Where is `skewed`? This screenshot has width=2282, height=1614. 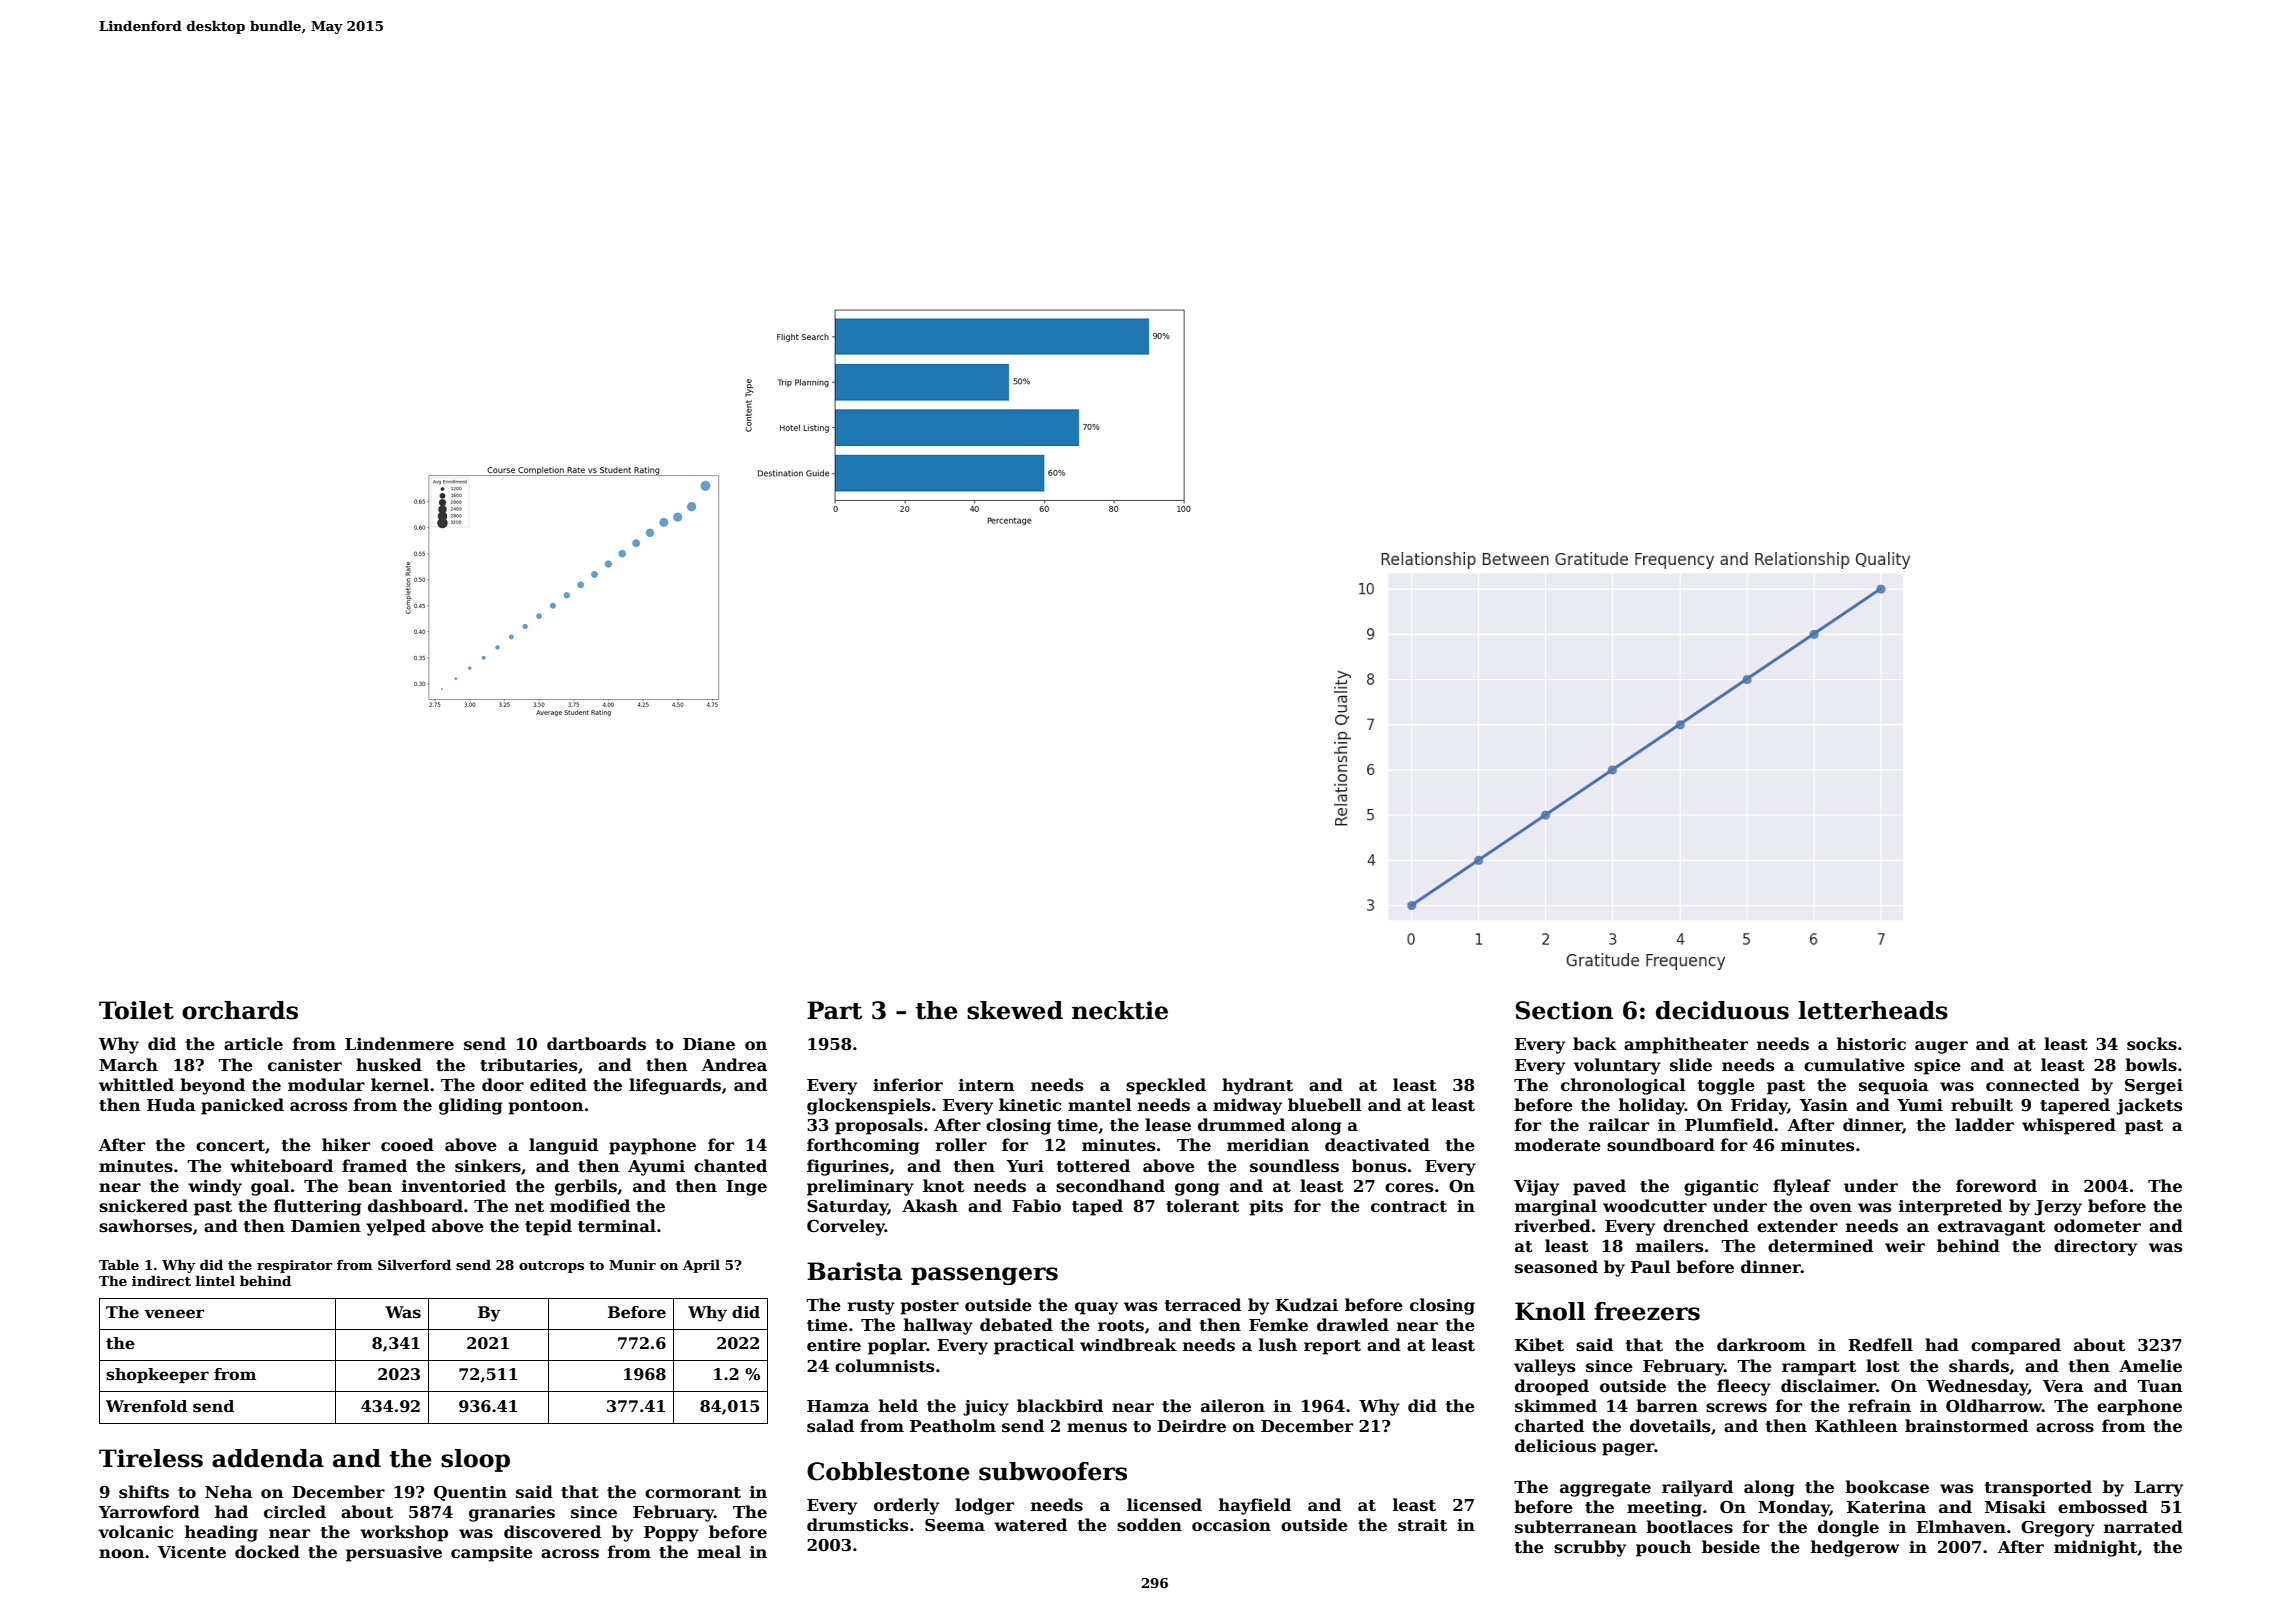 skewed is located at coordinates (1015, 1010).
